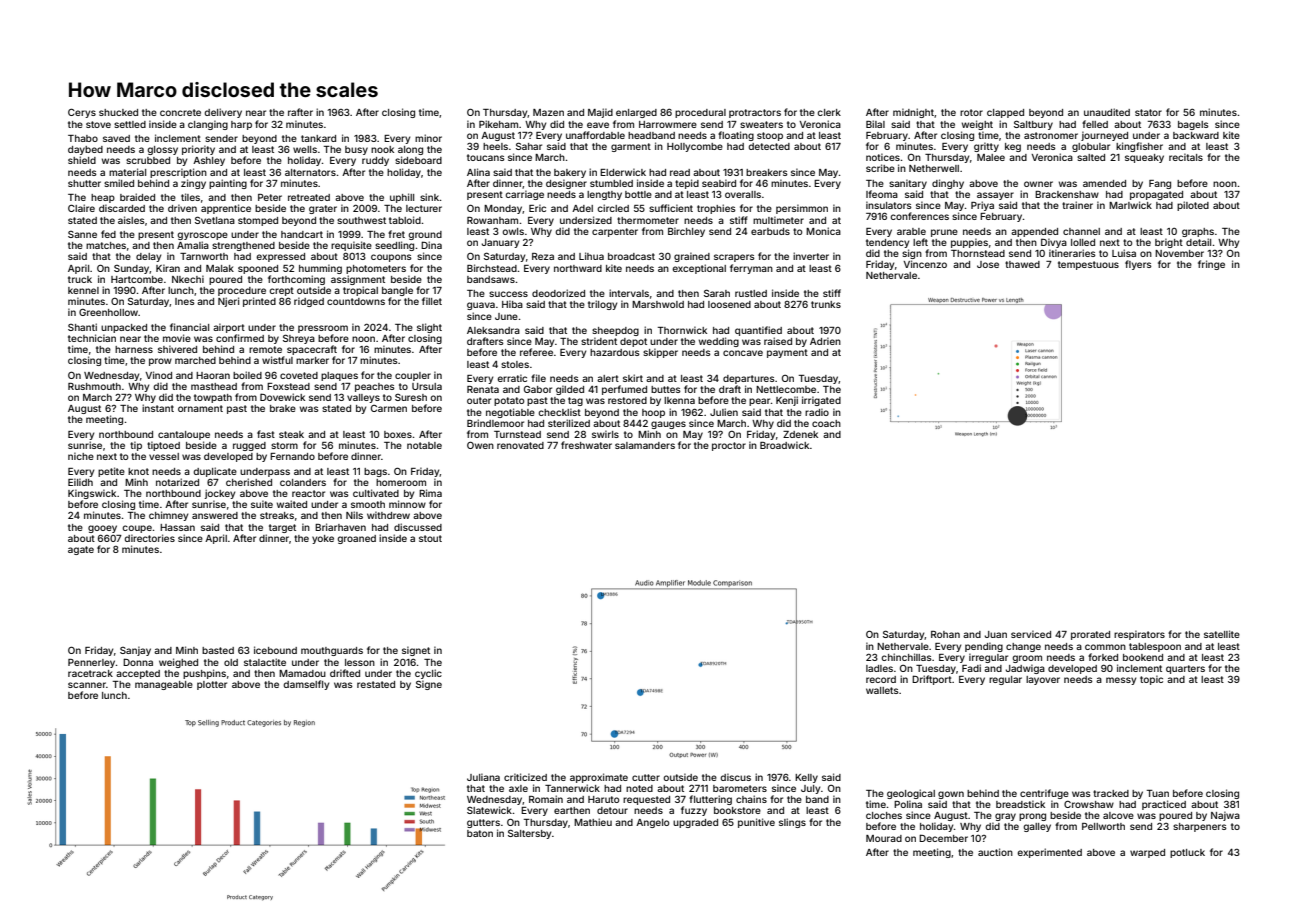  Describe the element at coordinates (149, 538) in the image. I see `directories` at that location.
